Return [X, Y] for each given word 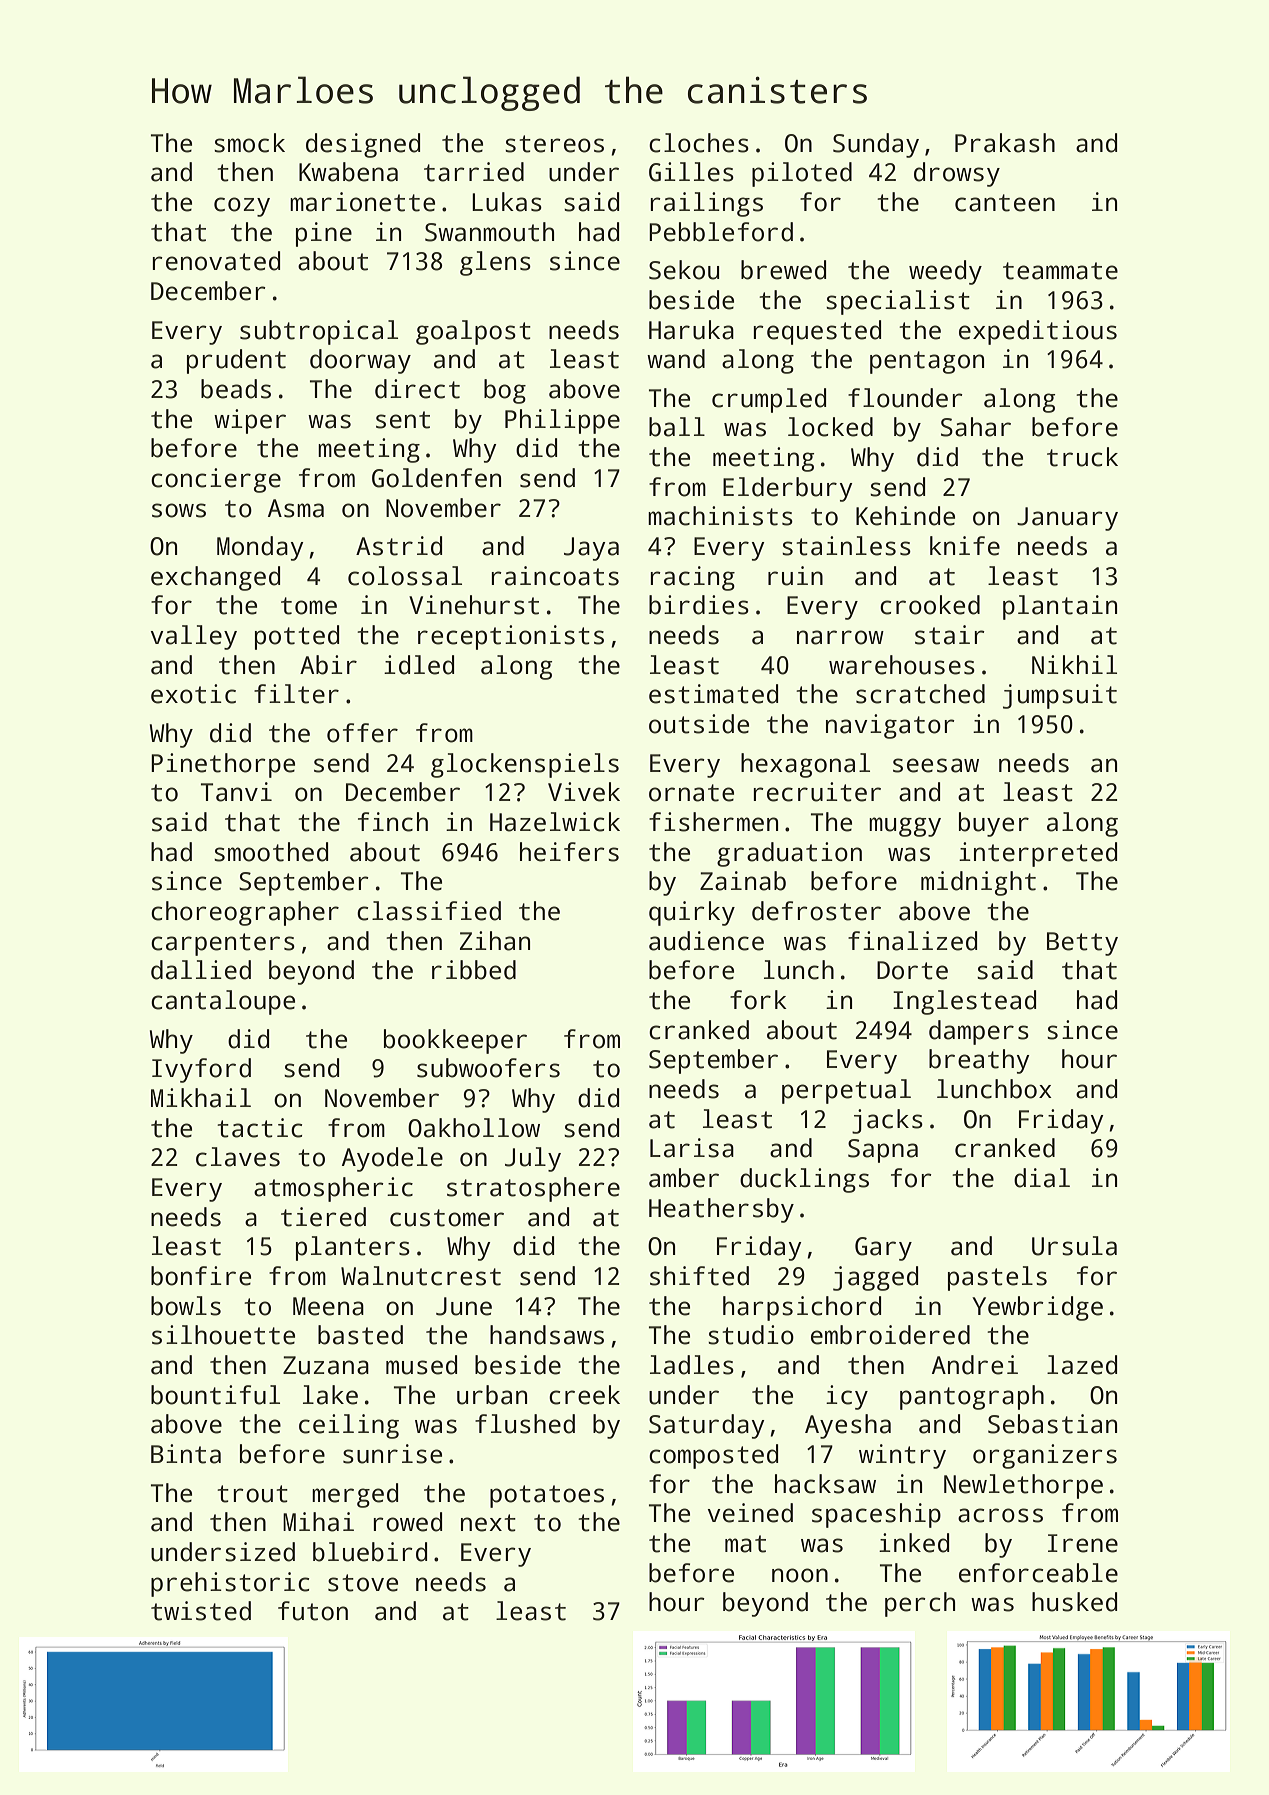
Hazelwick [555, 822]
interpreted [1038, 854]
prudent [236, 361]
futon [313, 1611]
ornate [691, 793]
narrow [840, 637]
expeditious [1038, 332]
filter [296, 694]
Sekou [684, 270]
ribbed [474, 970]
